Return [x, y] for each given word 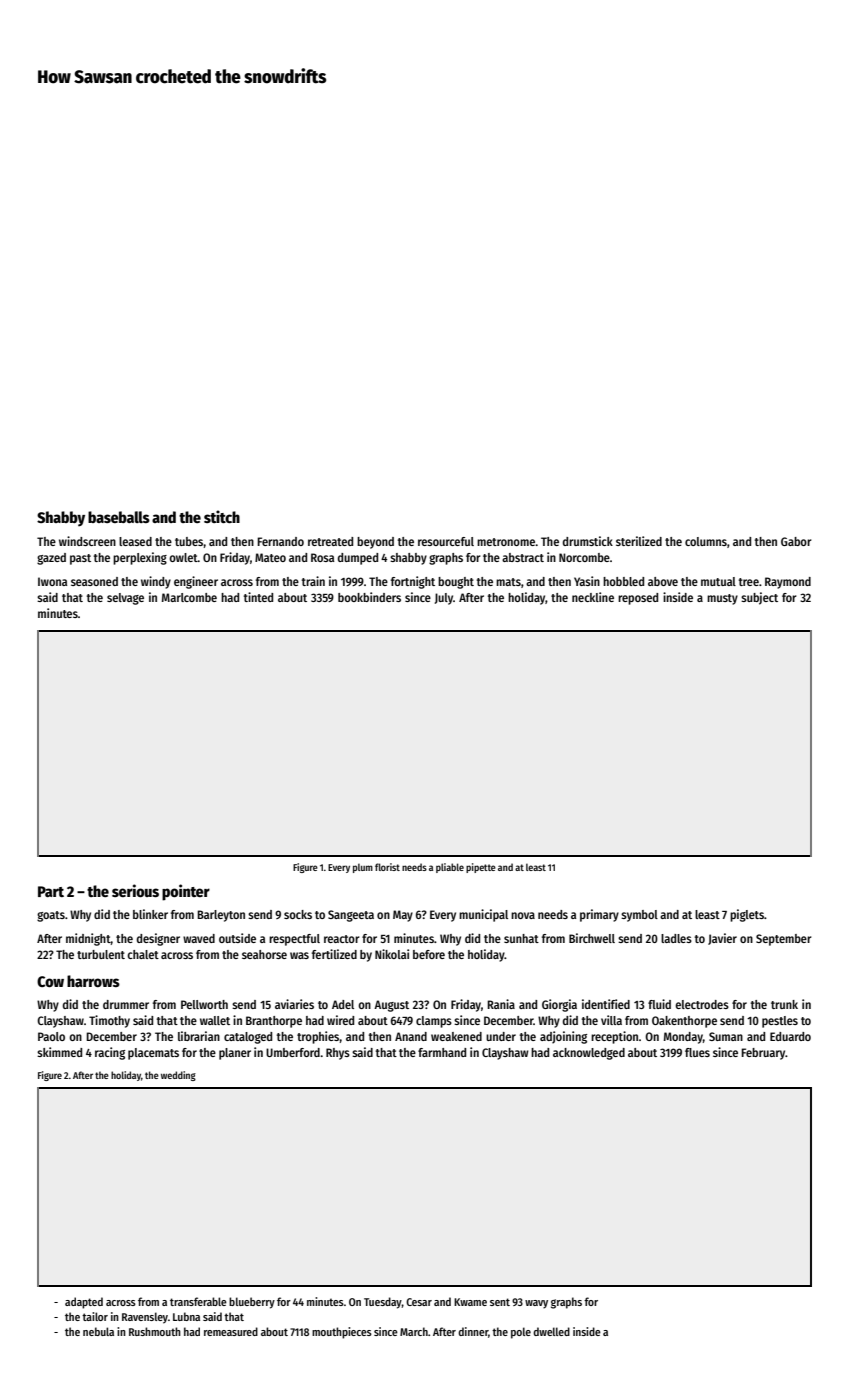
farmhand [442, 1052]
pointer [186, 892]
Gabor [796, 541]
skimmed [59, 1052]
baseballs [119, 517]
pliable [450, 868]
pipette [481, 868]
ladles [676, 938]
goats [51, 916]
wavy [536, 1304]
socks [298, 914]
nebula [98, 1331]
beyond [375, 543]
